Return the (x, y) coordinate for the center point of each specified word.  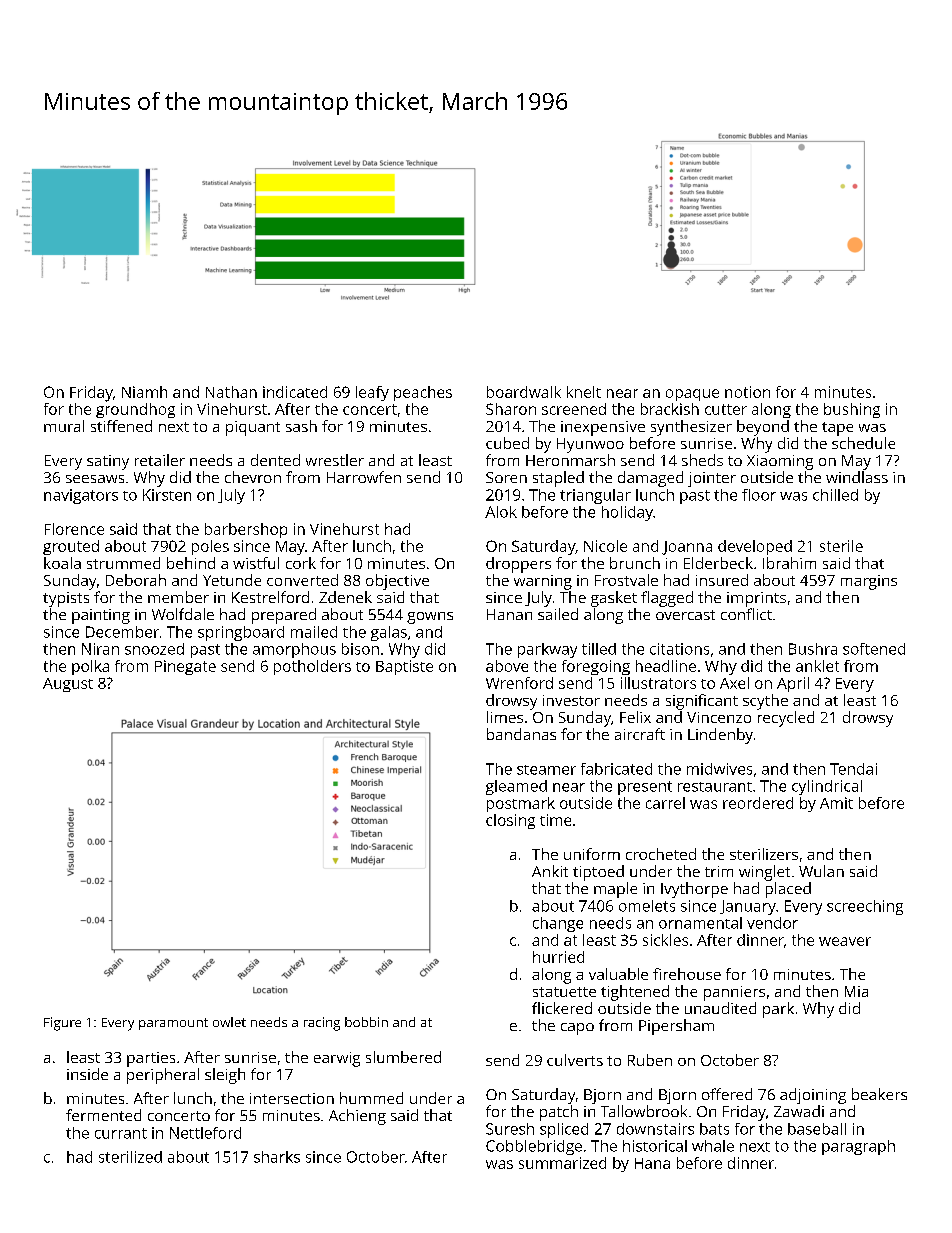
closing (510, 821)
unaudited (720, 1008)
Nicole (605, 546)
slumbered (403, 1057)
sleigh (225, 1076)
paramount (173, 1024)
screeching (865, 907)
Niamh (144, 392)
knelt (584, 392)
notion (747, 392)
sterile (841, 546)
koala (62, 563)
